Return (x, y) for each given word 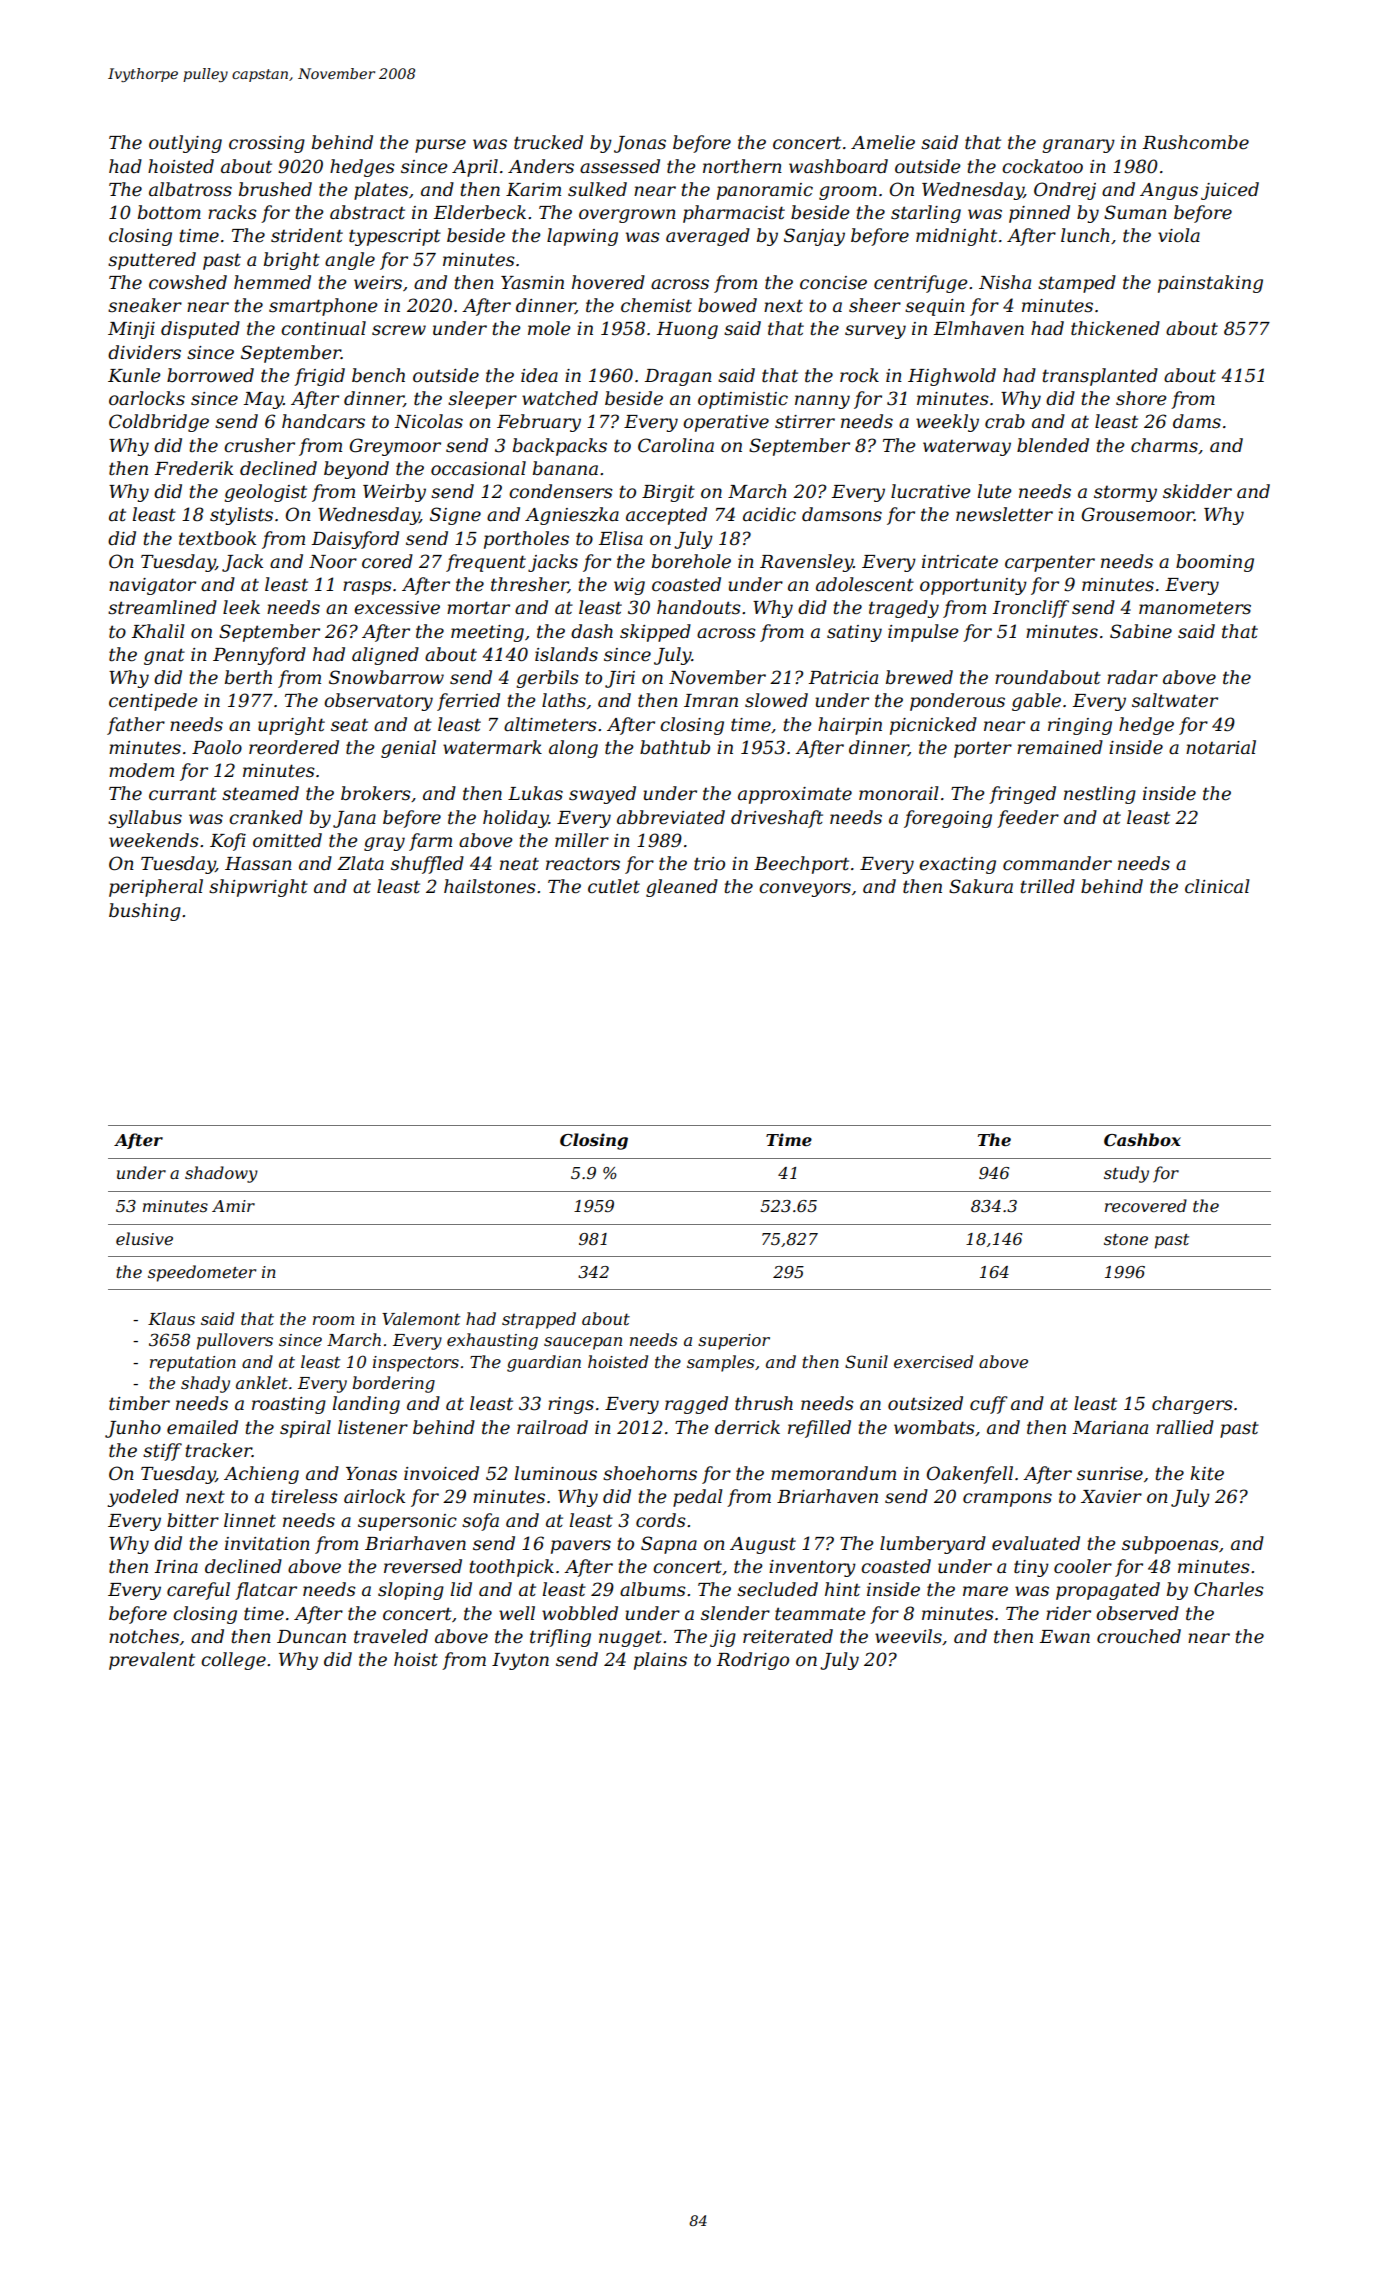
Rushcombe (1195, 142)
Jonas (640, 144)
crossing (267, 144)
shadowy (221, 1174)
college (233, 1661)
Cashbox (1142, 1140)
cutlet (614, 886)
